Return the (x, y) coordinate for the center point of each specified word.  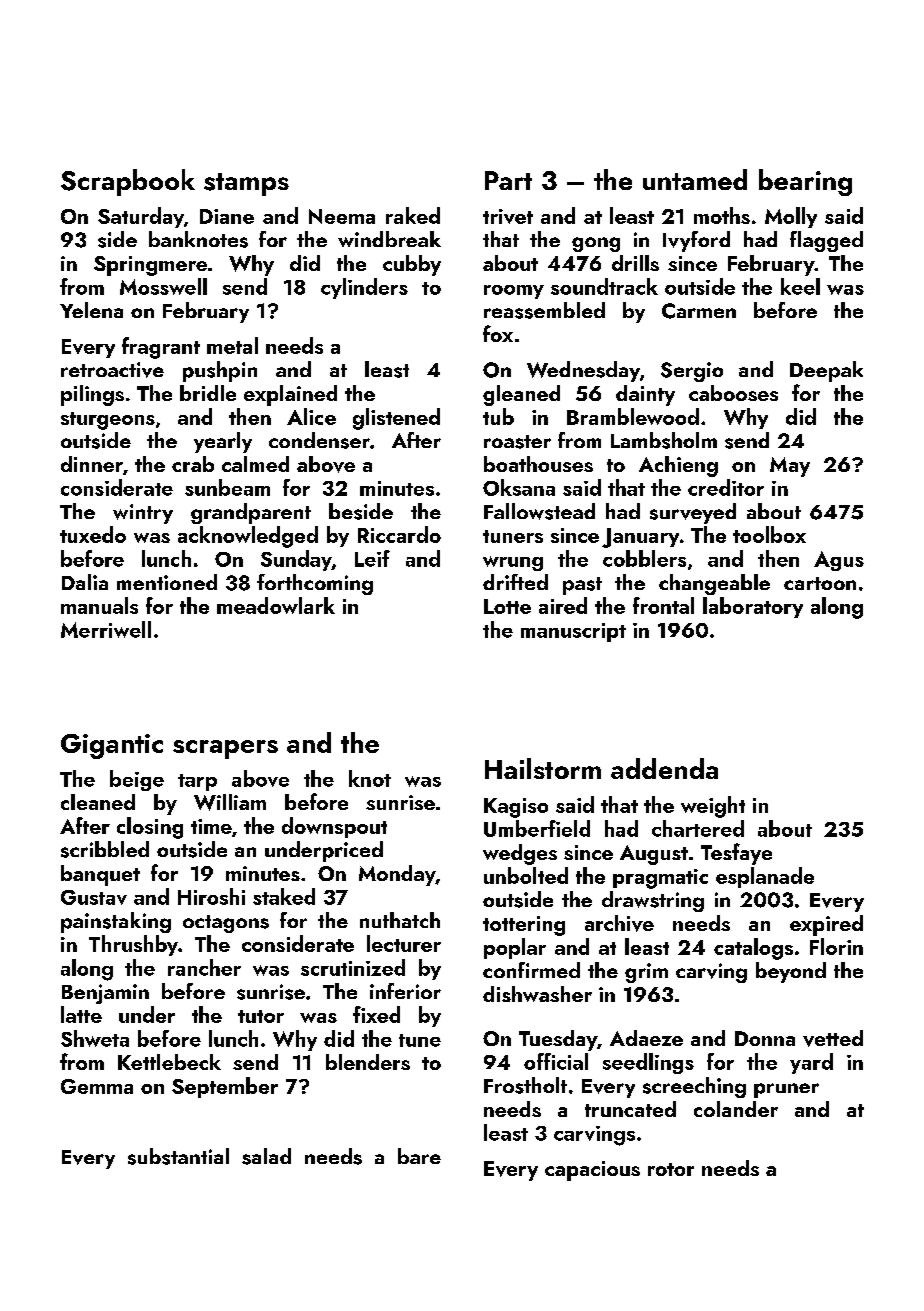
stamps (246, 184)
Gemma (97, 1086)
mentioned (167, 582)
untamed (695, 179)
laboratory (753, 607)
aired (563, 605)
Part (508, 180)
